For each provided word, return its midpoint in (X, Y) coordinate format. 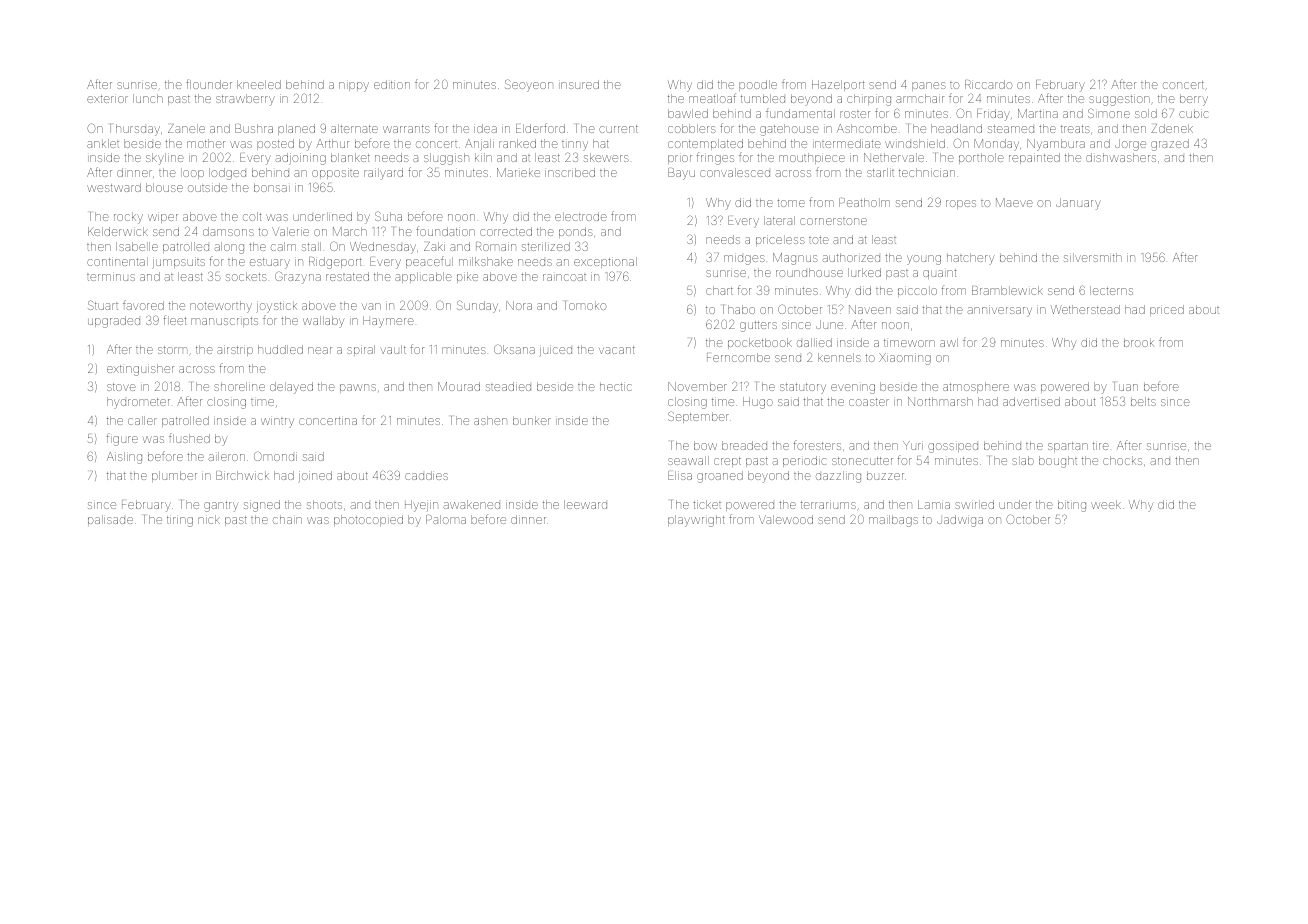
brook (1139, 342)
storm (172, 350)
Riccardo (989, 84)
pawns (358, 388)
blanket (350, 157)
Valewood (786, 519)
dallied (814, 342)
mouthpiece (812, 158)
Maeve (1014, 202)
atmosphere (976, 387)
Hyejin (421, 506)
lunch (148, 98)
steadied (508, 386)
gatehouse (789, 130)
